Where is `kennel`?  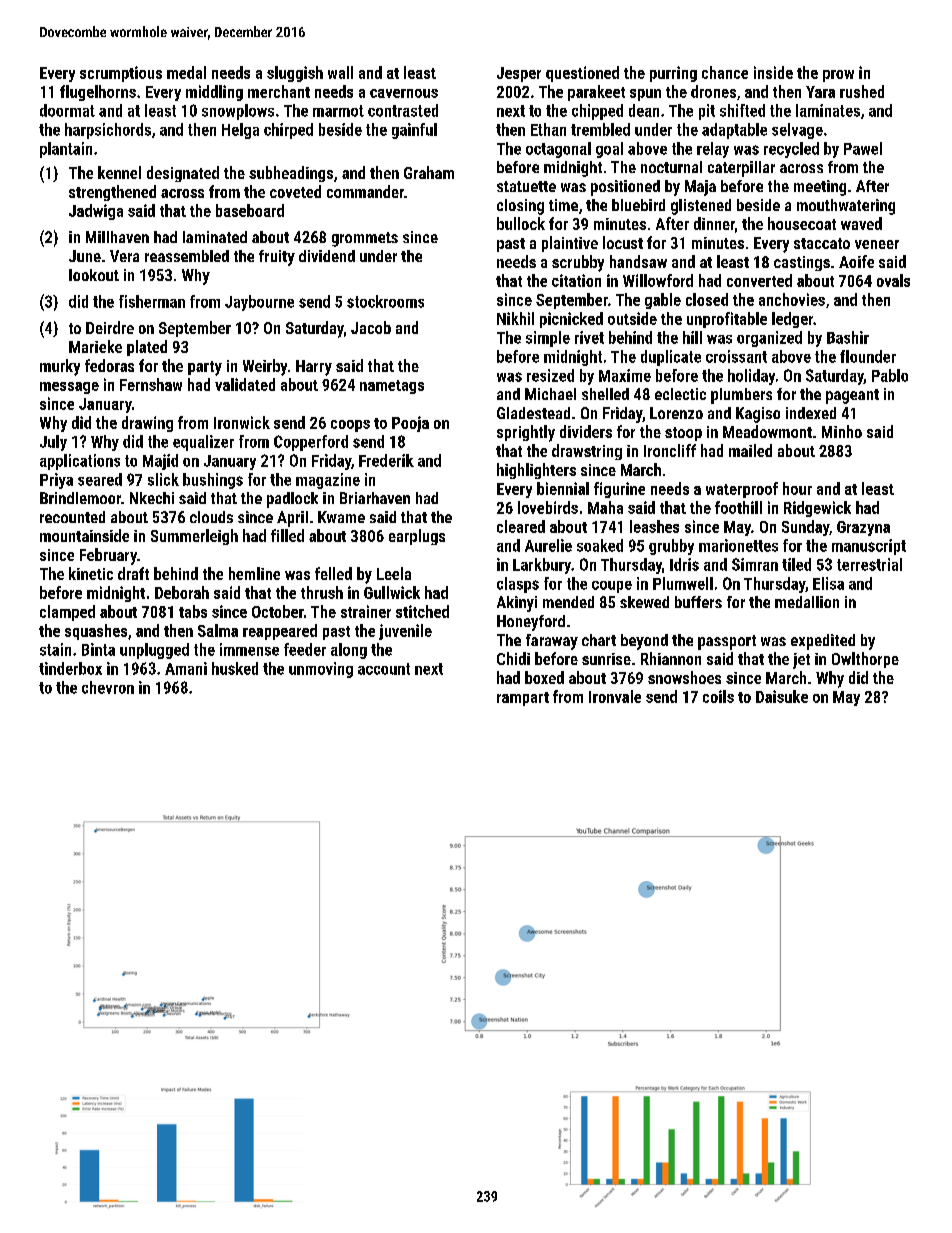 kennel is located at coordinates (119, 172).
